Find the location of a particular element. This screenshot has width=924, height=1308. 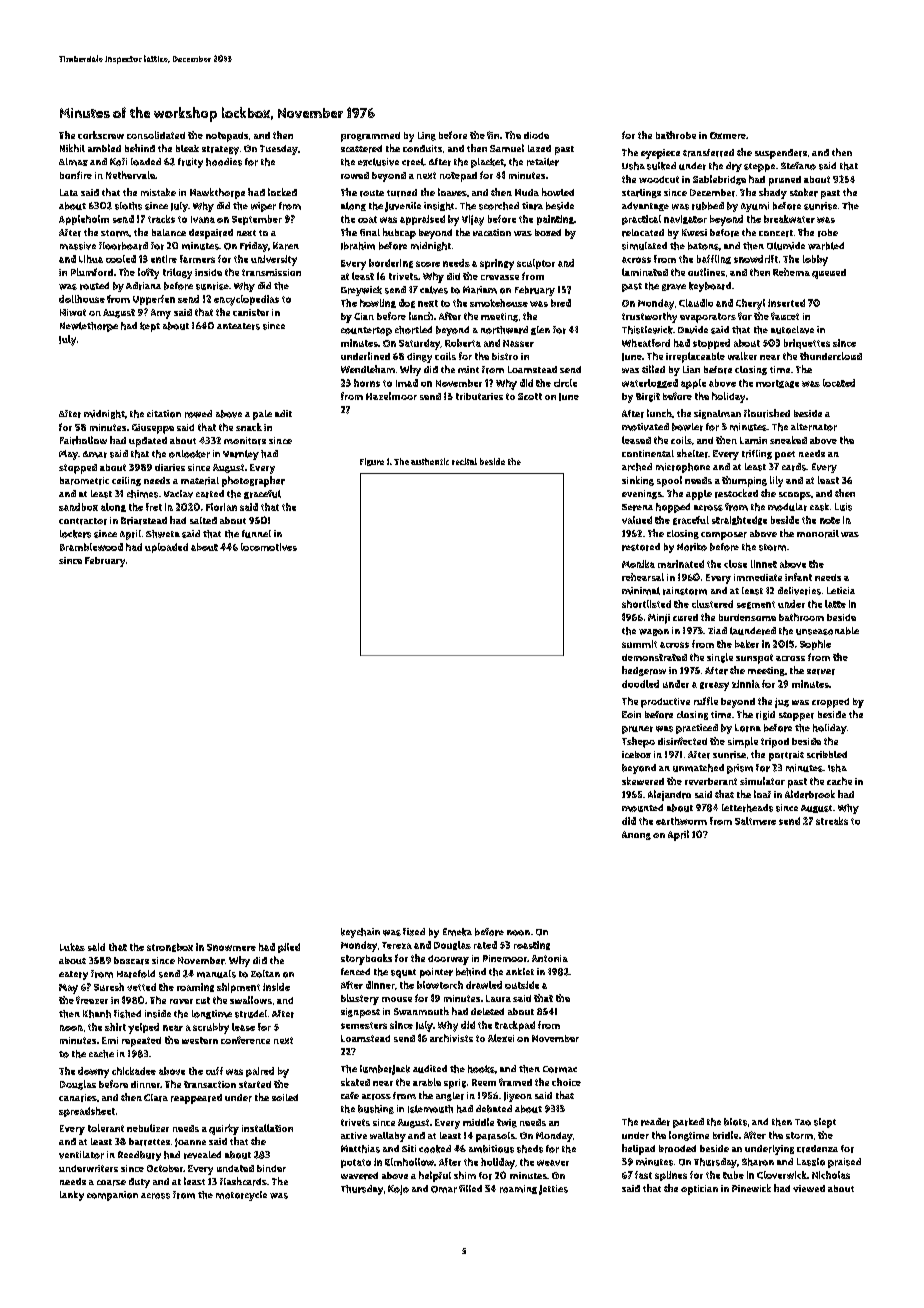

cooked is located at coordinates (435, 1149).
